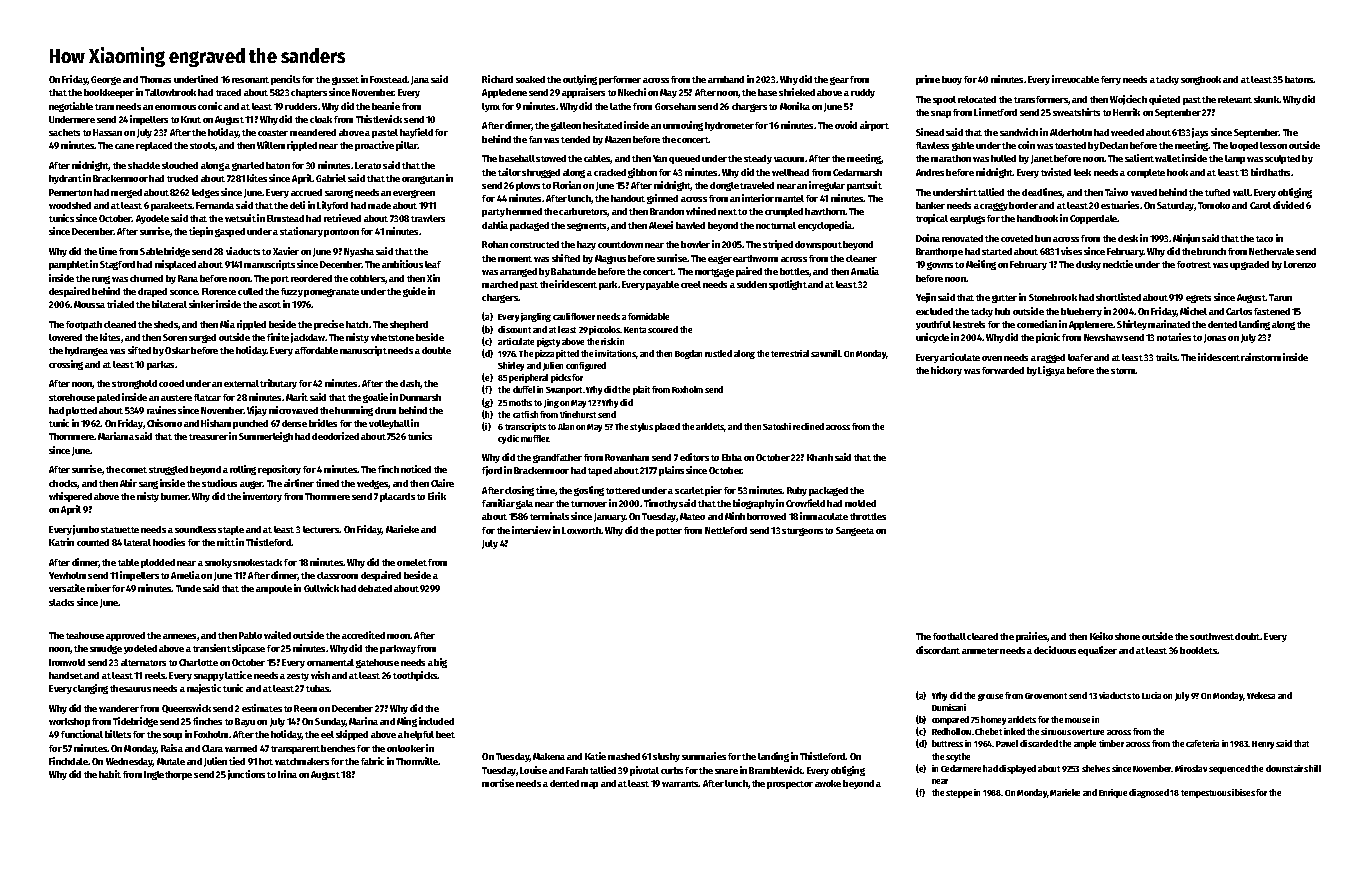  I want to click on map, so click(589, 785).
